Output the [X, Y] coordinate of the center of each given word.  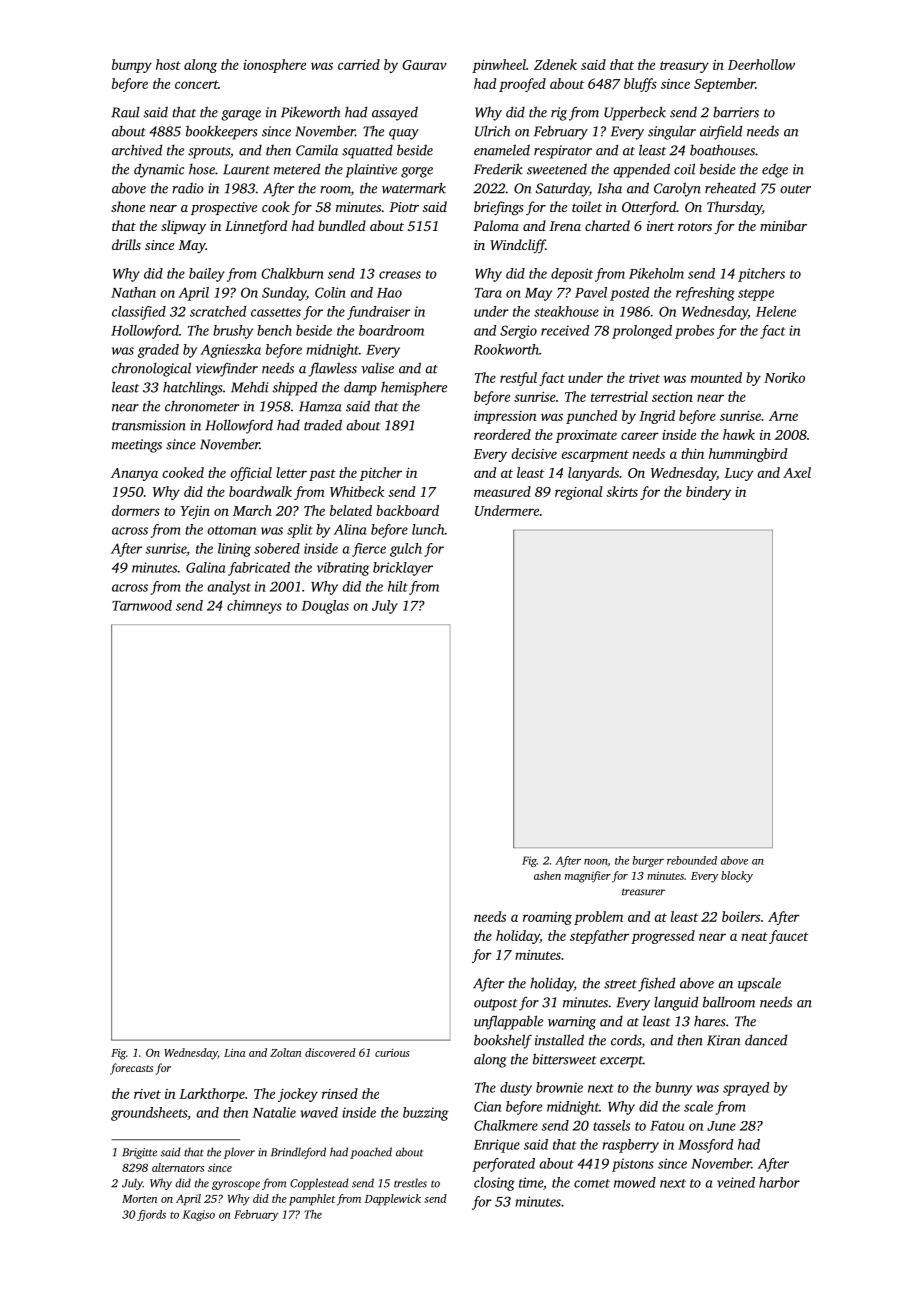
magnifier [588, 877]
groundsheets [149, 1114]
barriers [736, 112]
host [168, 64]
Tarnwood [142, 605]
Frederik [498, 169]
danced [766, 1040]
